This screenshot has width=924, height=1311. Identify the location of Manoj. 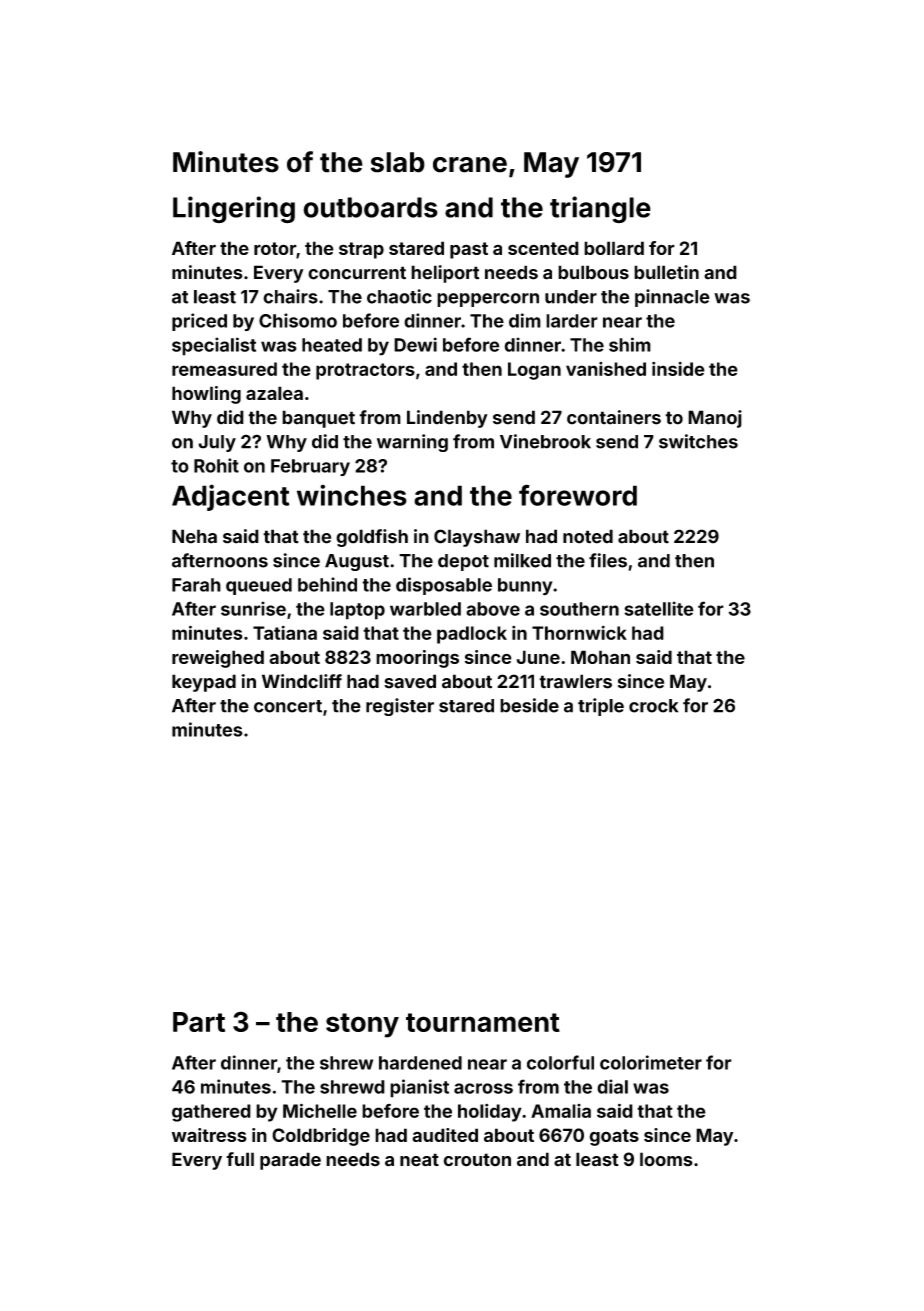
(715, 419).
